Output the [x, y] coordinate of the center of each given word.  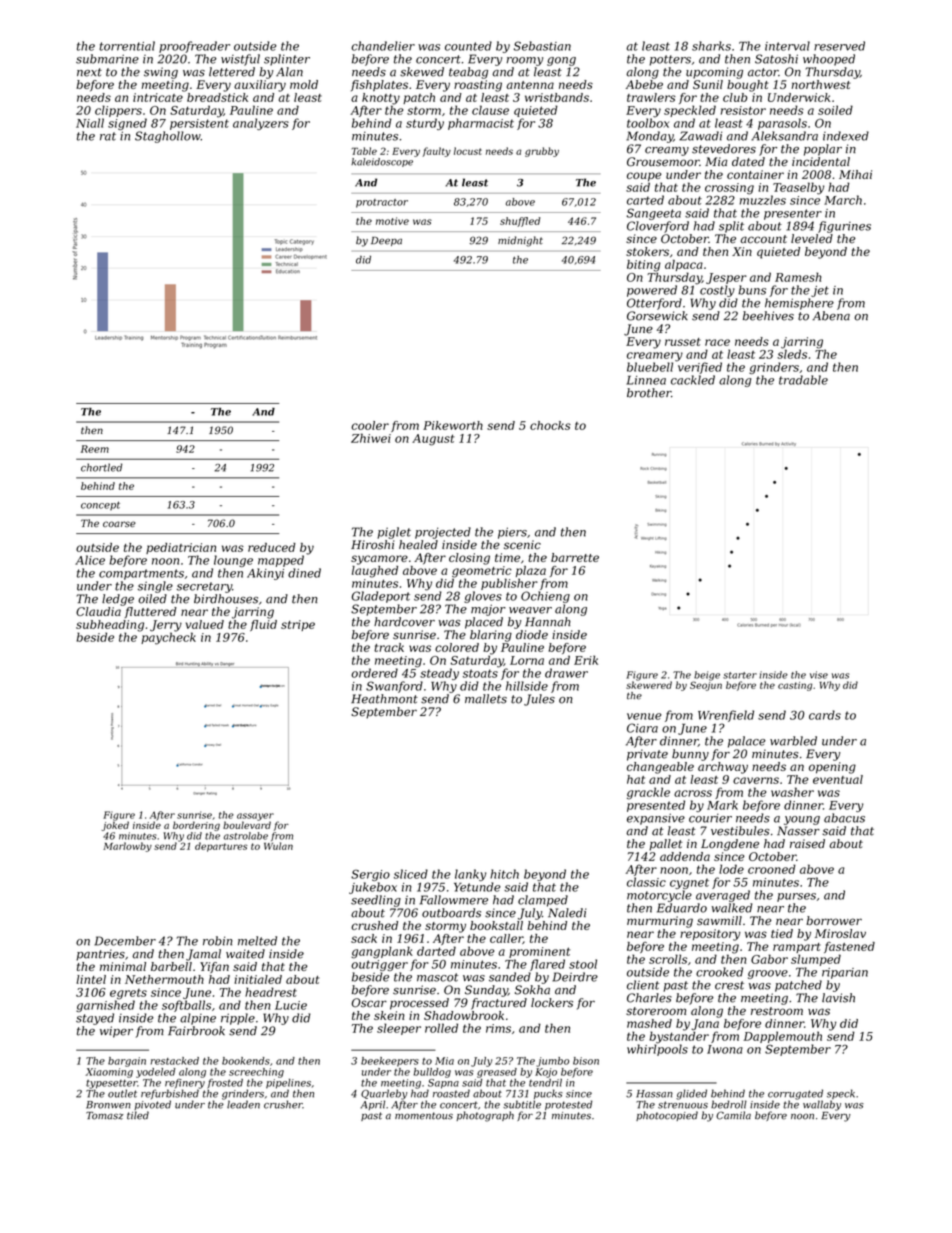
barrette [575, 557]
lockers [552, 1003]
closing [469, 559]
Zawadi [700, 136]
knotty [381, 99]
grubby [542, 152]
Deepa [386, 241]
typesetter [111, 1084]
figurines [844, 227]
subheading [110, 626]
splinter [287, 60]
